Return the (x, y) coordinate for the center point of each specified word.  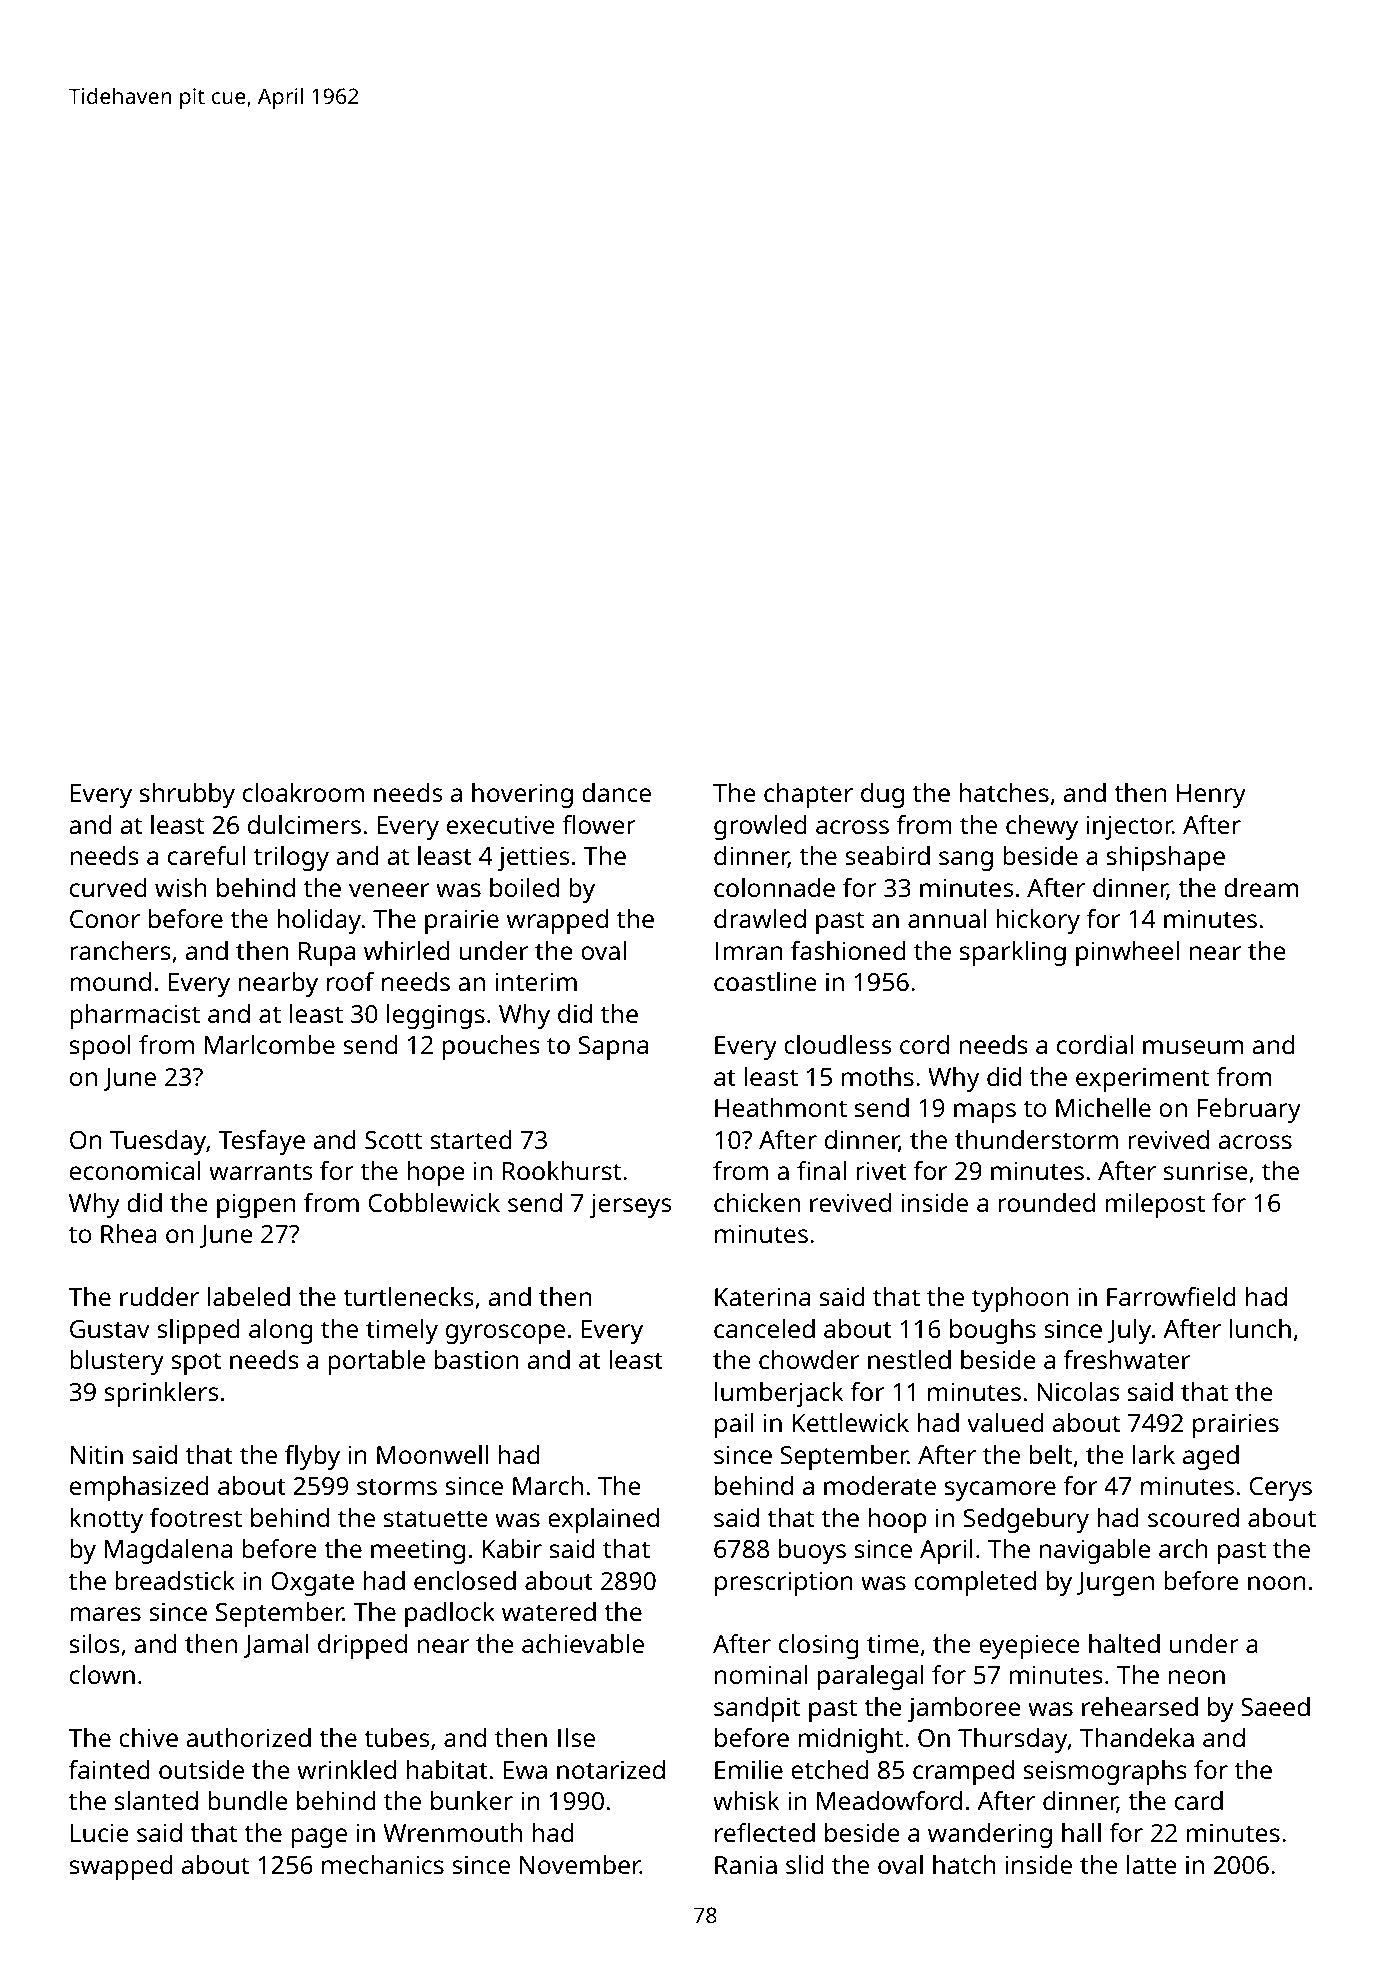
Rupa (327, 954)
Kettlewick (850, 1422)
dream (1261, 887)
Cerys (1281, 1489)
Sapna (613, 1048)
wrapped (557, 921)
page (319, 1838)
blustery (117, 1362)
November (580, 1864)
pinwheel (1127, 953)
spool (100, 1047)
